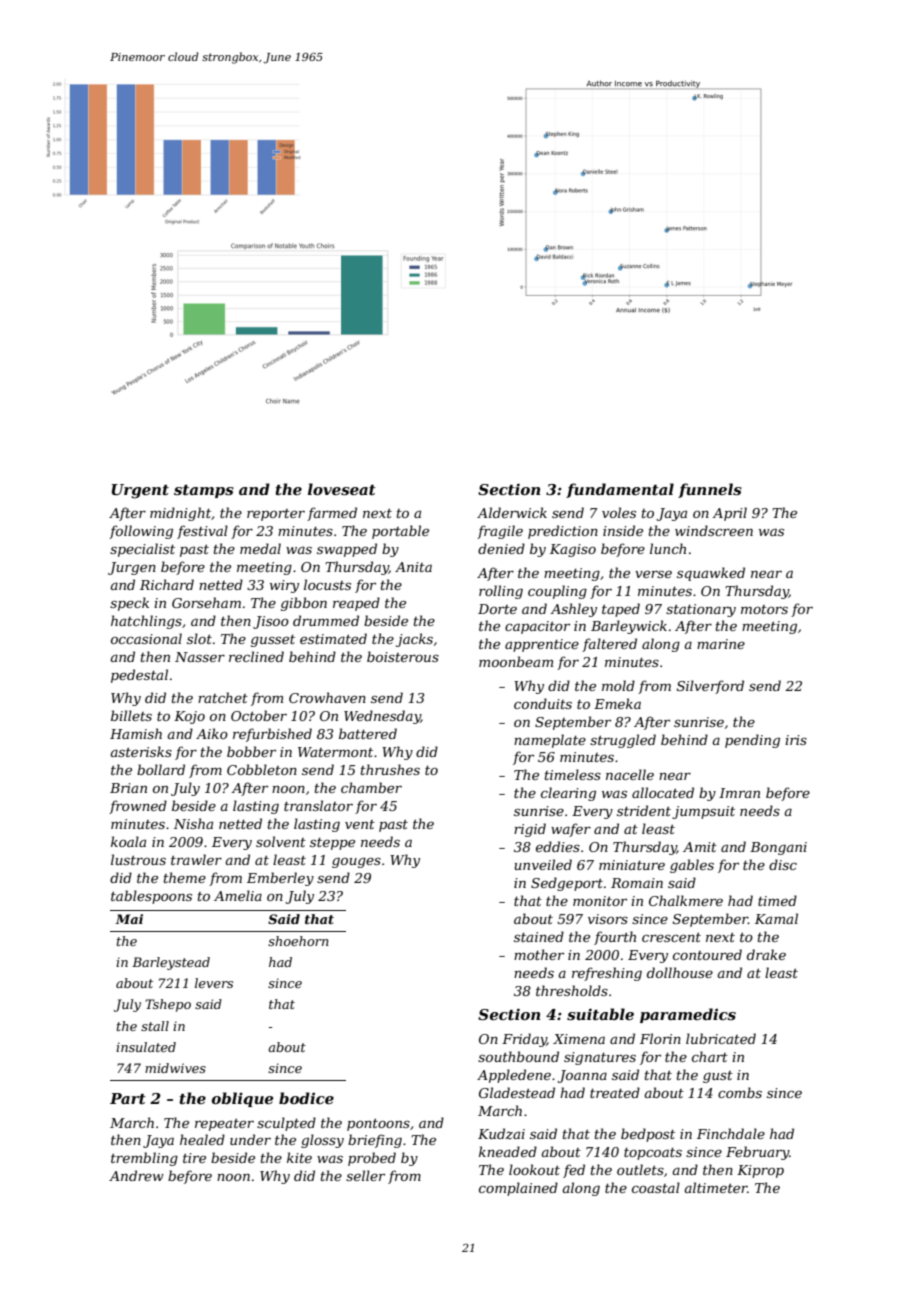 This screenshot has width=924, height=1308. I want to click on coastal, so click(656, 1187).
